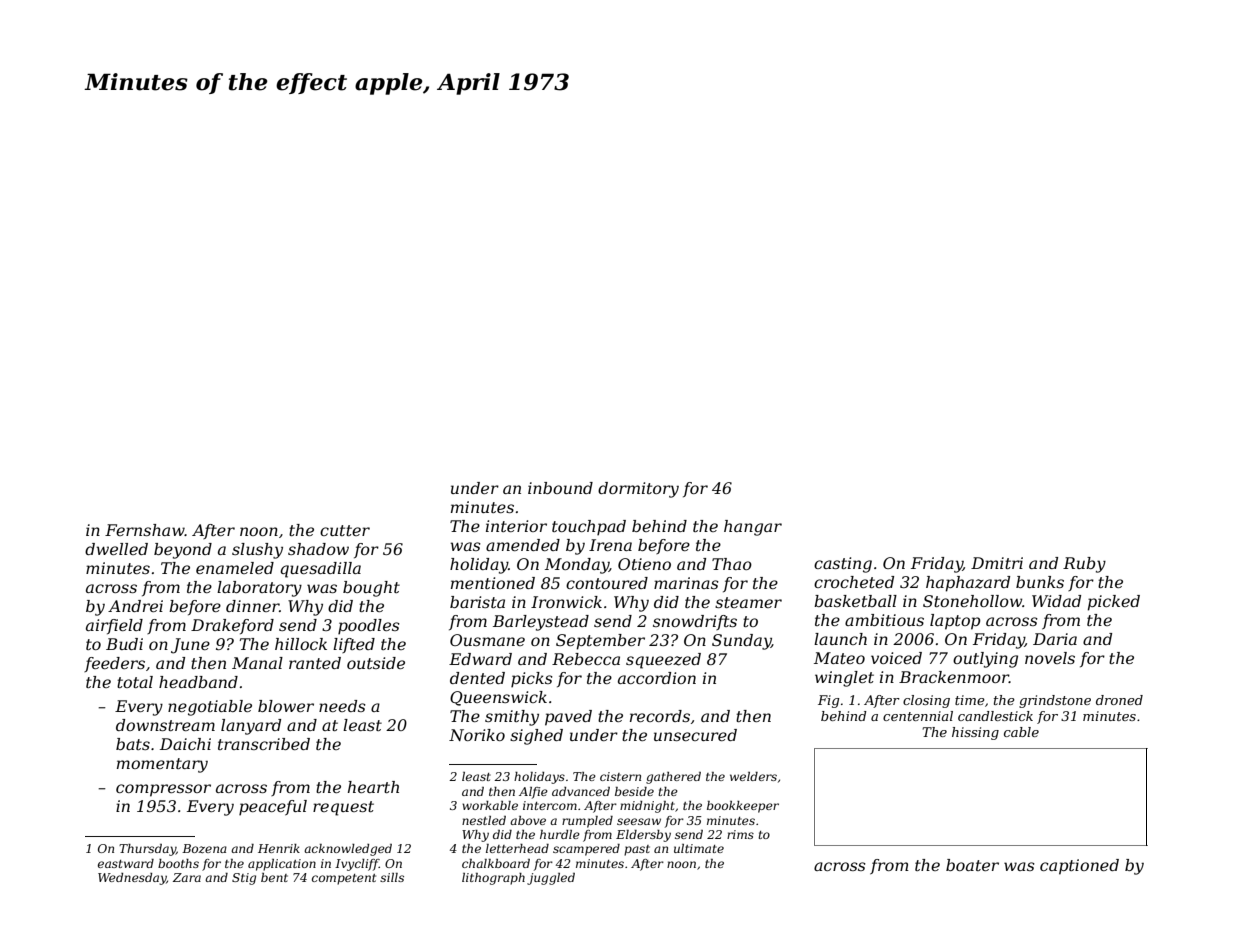 The width and height of the screenshot is (1233, 952). Describe the element at coordinates (638, 490) in the screenshot. I see `dormitory` at that location.
